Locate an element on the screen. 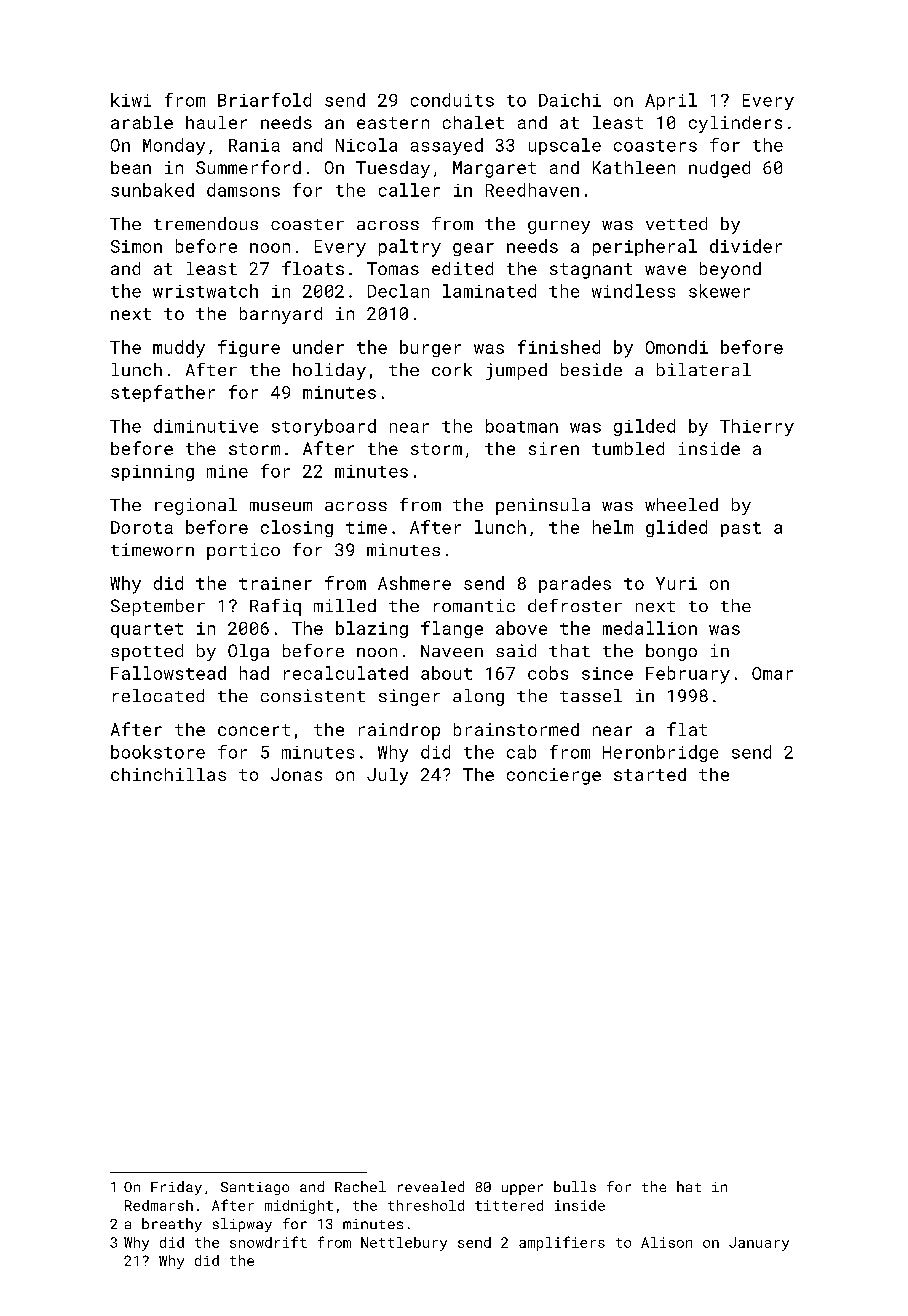 This screenshot has width=908, height=1316. concert is located at coordinates (254, 730).
